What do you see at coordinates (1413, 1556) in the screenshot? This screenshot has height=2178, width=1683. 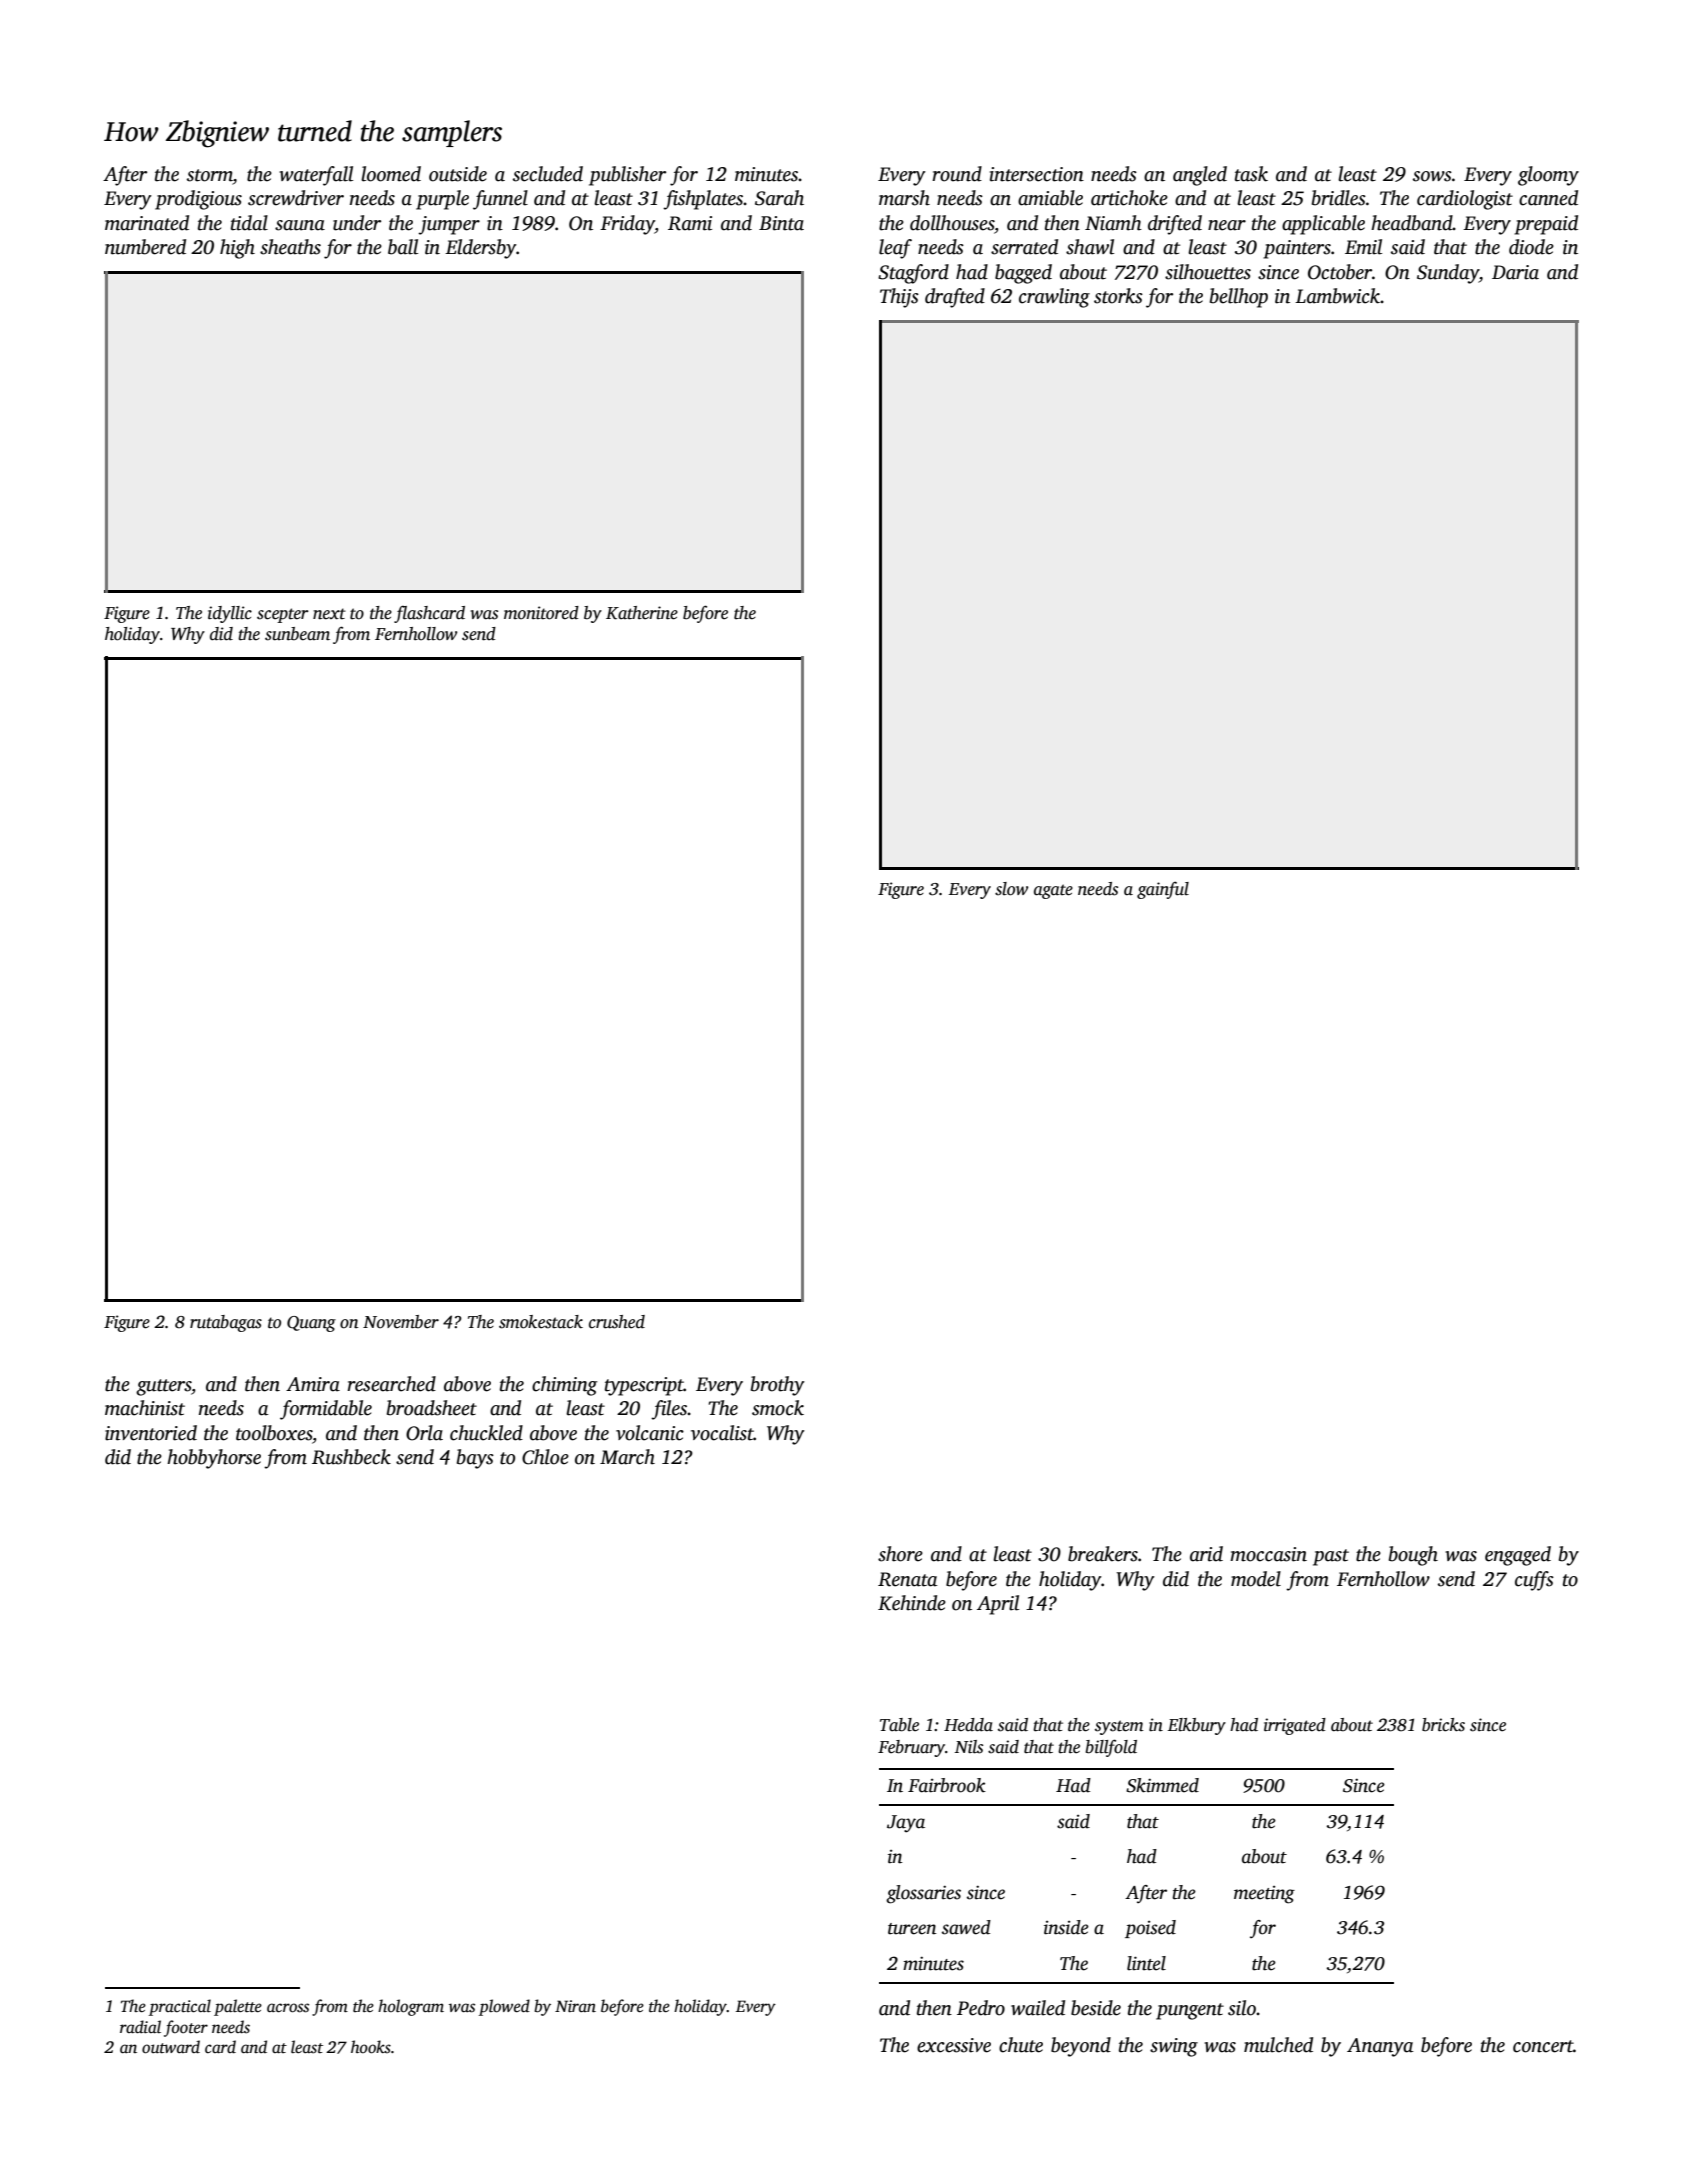 I see `bough` at bounding box center [1413, 1556].
